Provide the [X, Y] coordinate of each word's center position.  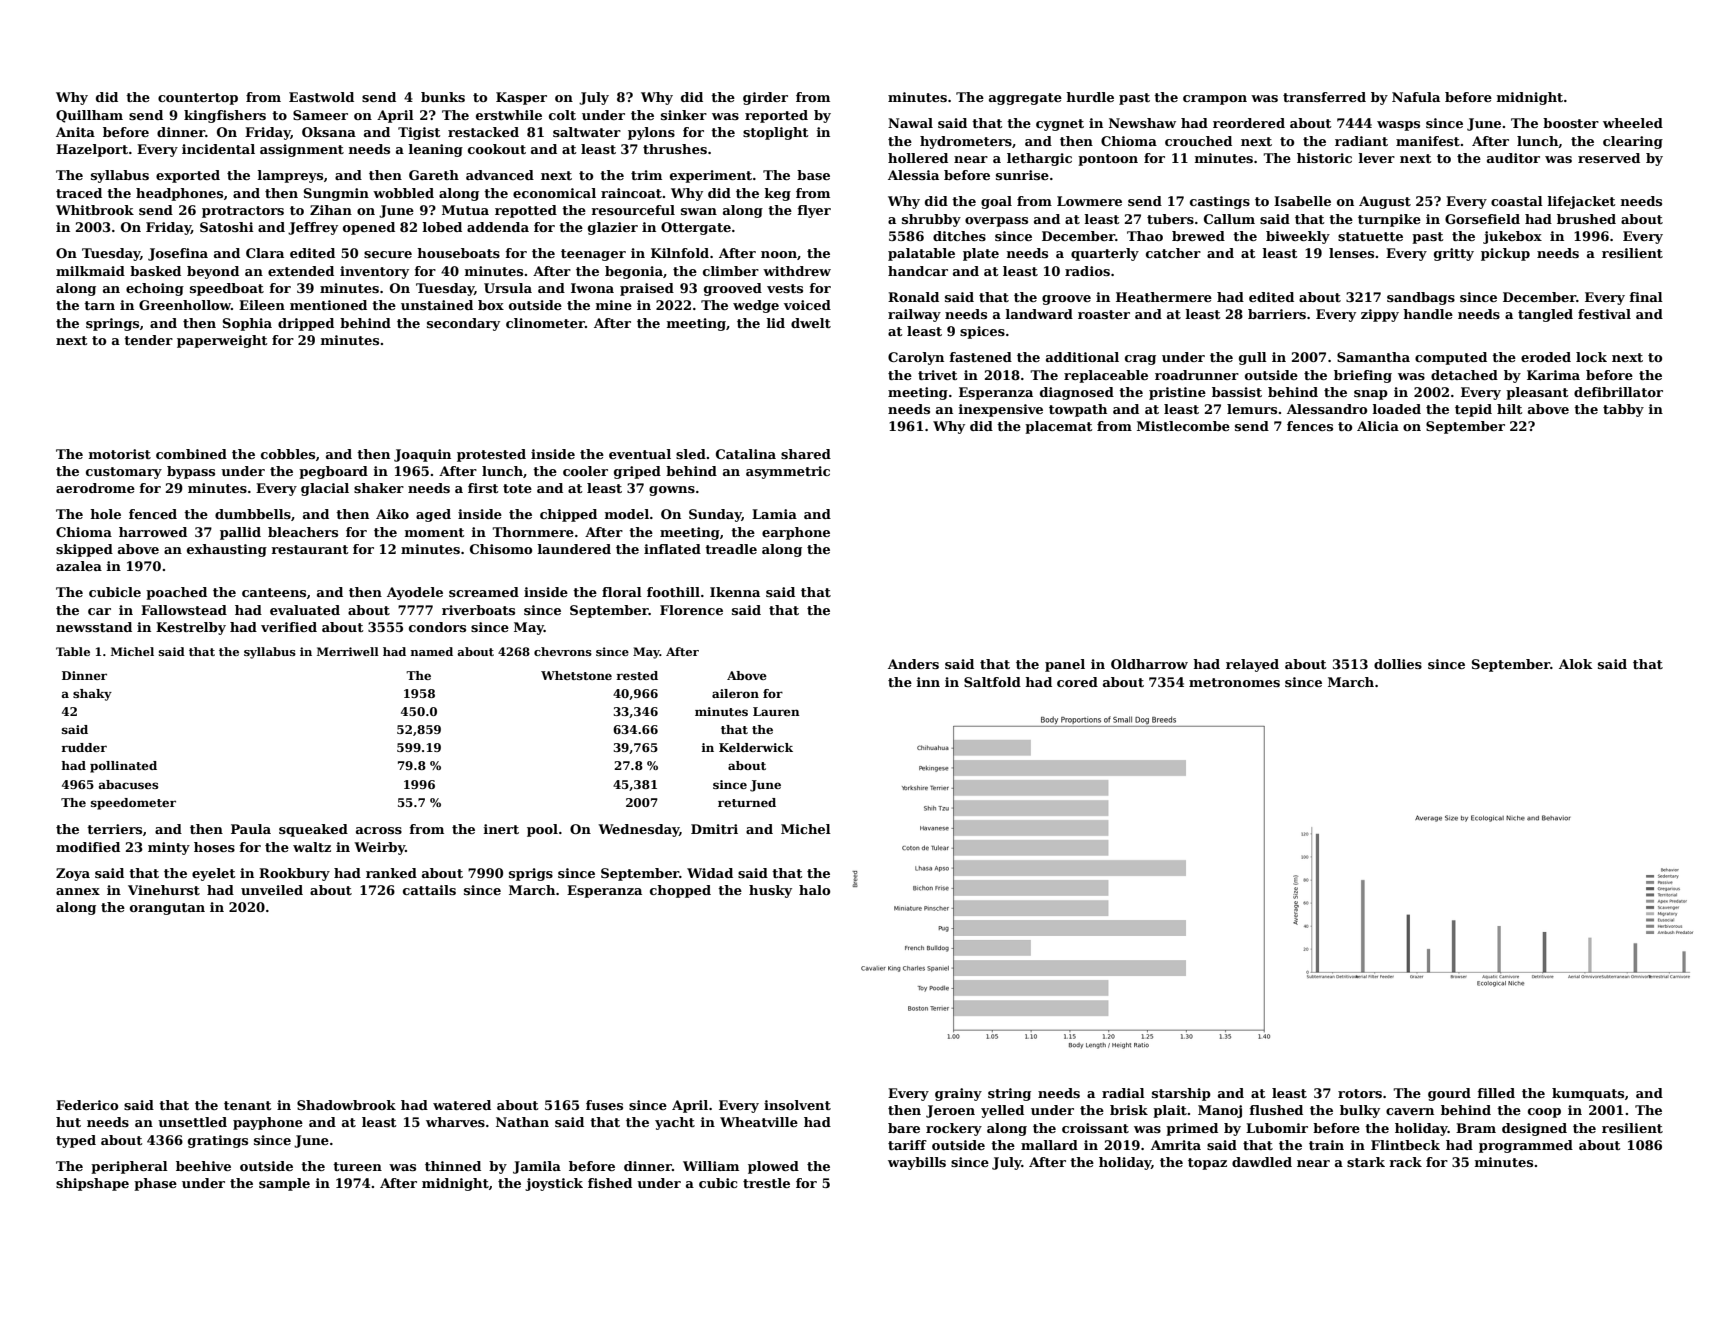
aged [433, 515]
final [1646, 297]
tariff [907, 1145]
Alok [1576, 664]
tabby [1623, 410]
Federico [87, 1105]
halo [814, 890]
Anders [913, 664]
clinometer [545, 323]
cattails [429, 890]
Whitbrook [95, 210]
